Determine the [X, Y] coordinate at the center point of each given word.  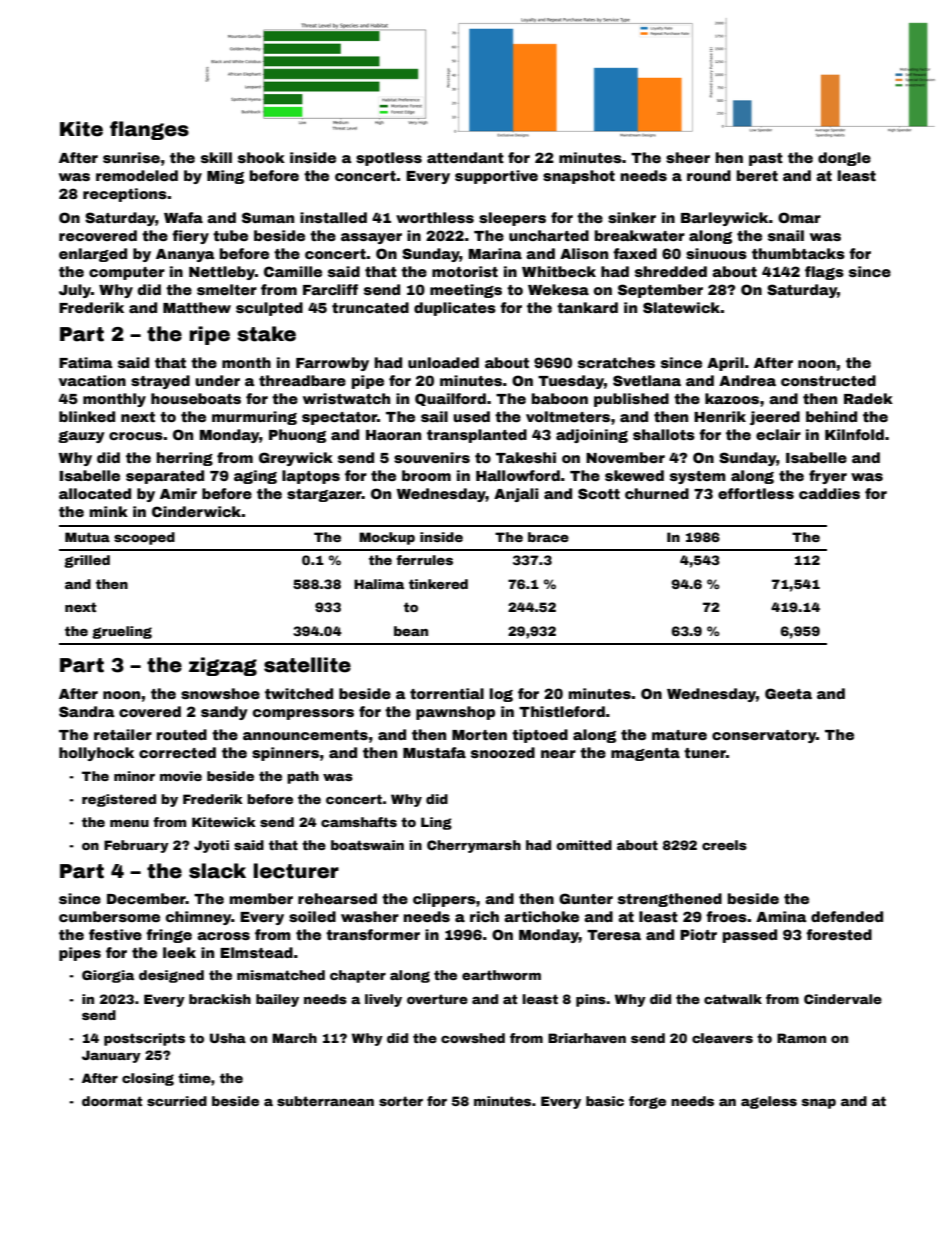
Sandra [87, 711]
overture [437, 999]
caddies [829, 493]
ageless [769, 1102]
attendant [465, 157]
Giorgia [108, 976]
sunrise [131, 157]
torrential [447, 693]
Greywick [296, 459]
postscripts [144, 1039]
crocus [136, 436]
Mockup [387, 538]
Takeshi [526, 457]
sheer [688, 157]
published [631, 400]
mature [679, 735]
